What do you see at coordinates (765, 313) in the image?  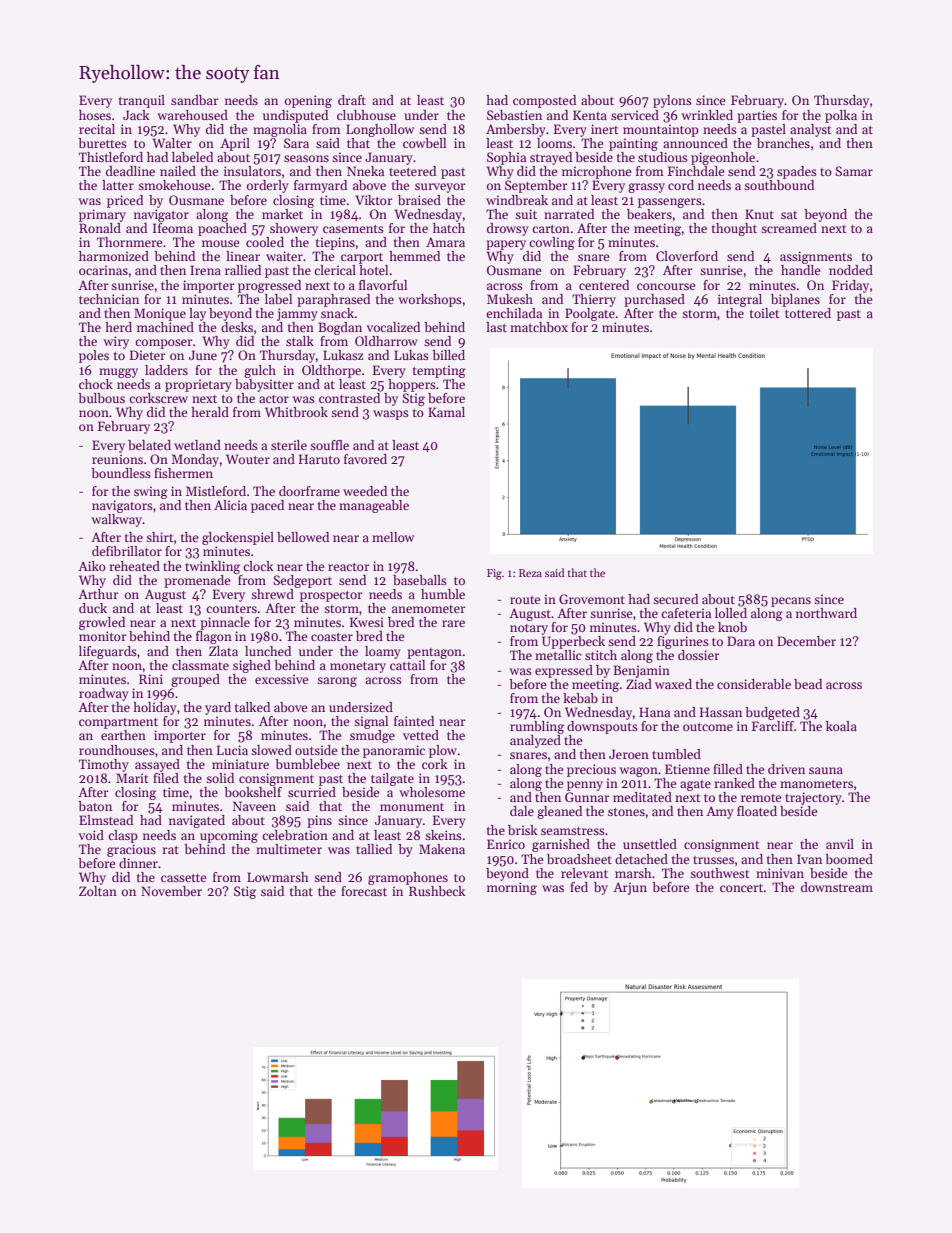 I see `toilet` at bounding box center [765, 313].
